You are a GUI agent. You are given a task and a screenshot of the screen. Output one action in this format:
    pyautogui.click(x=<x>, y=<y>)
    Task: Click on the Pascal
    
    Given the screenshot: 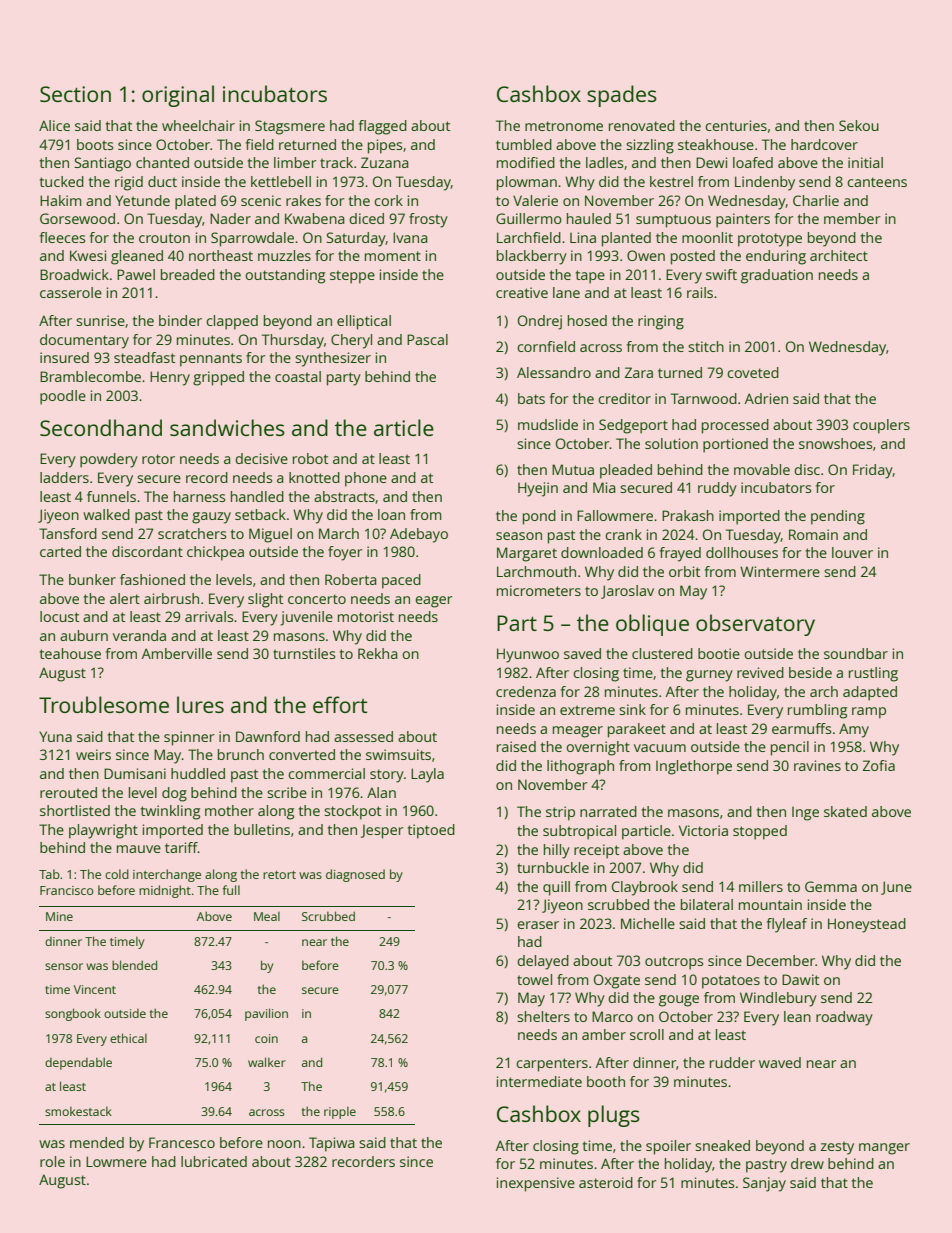 What is the action you would take?
    pyautogui.click(x=427, y=339)
